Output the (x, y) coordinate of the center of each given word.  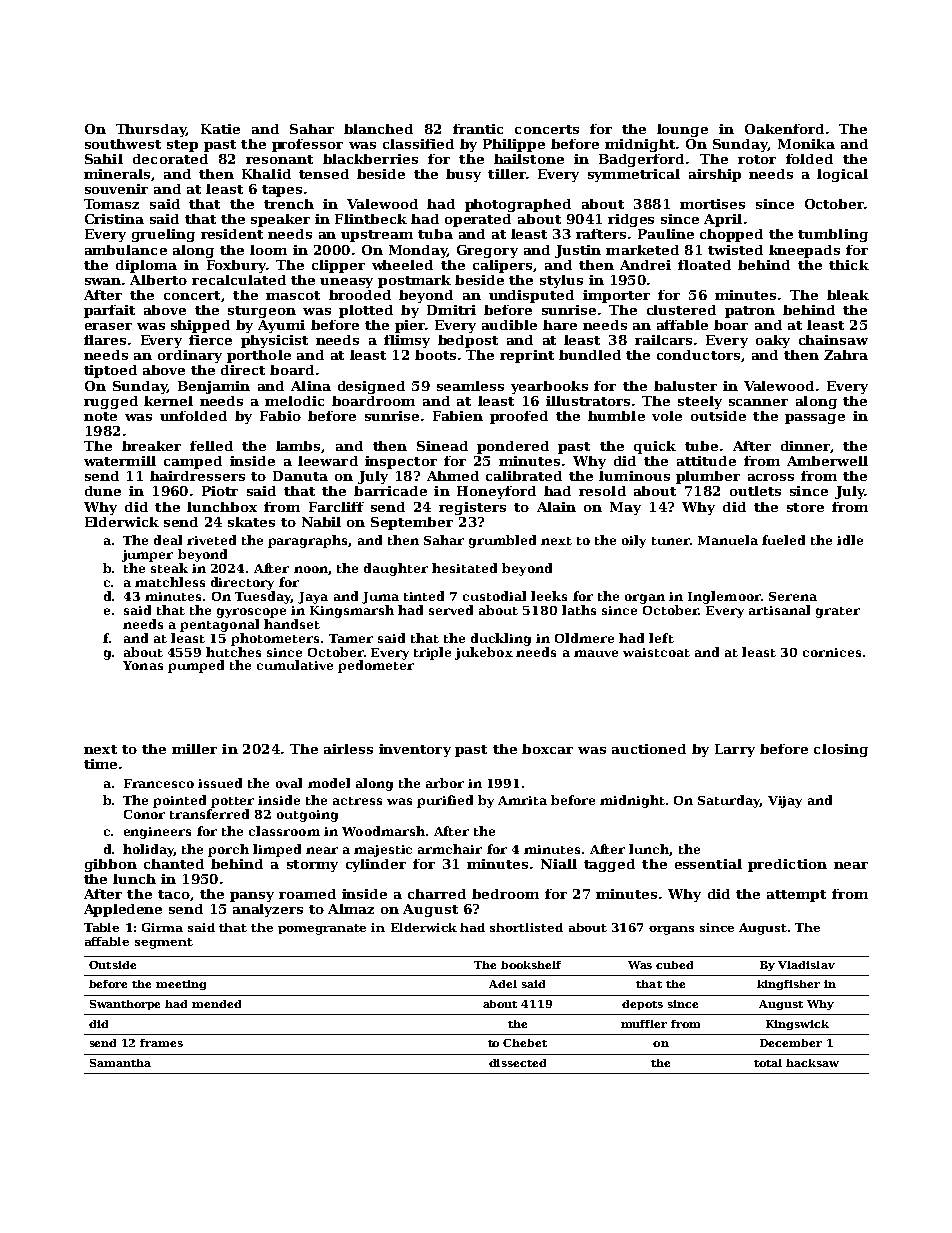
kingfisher (788, 985)
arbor (445, 783)
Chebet (525, 1043)
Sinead (442, 446)
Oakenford (784, 129)
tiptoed (110, 371)
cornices (832, 652)
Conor (144, 814)
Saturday (729, 801)
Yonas (143, 665)
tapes (282, 191)
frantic (478, 129)
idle (850, 540)
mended (216, 1004)
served (451, 610)
